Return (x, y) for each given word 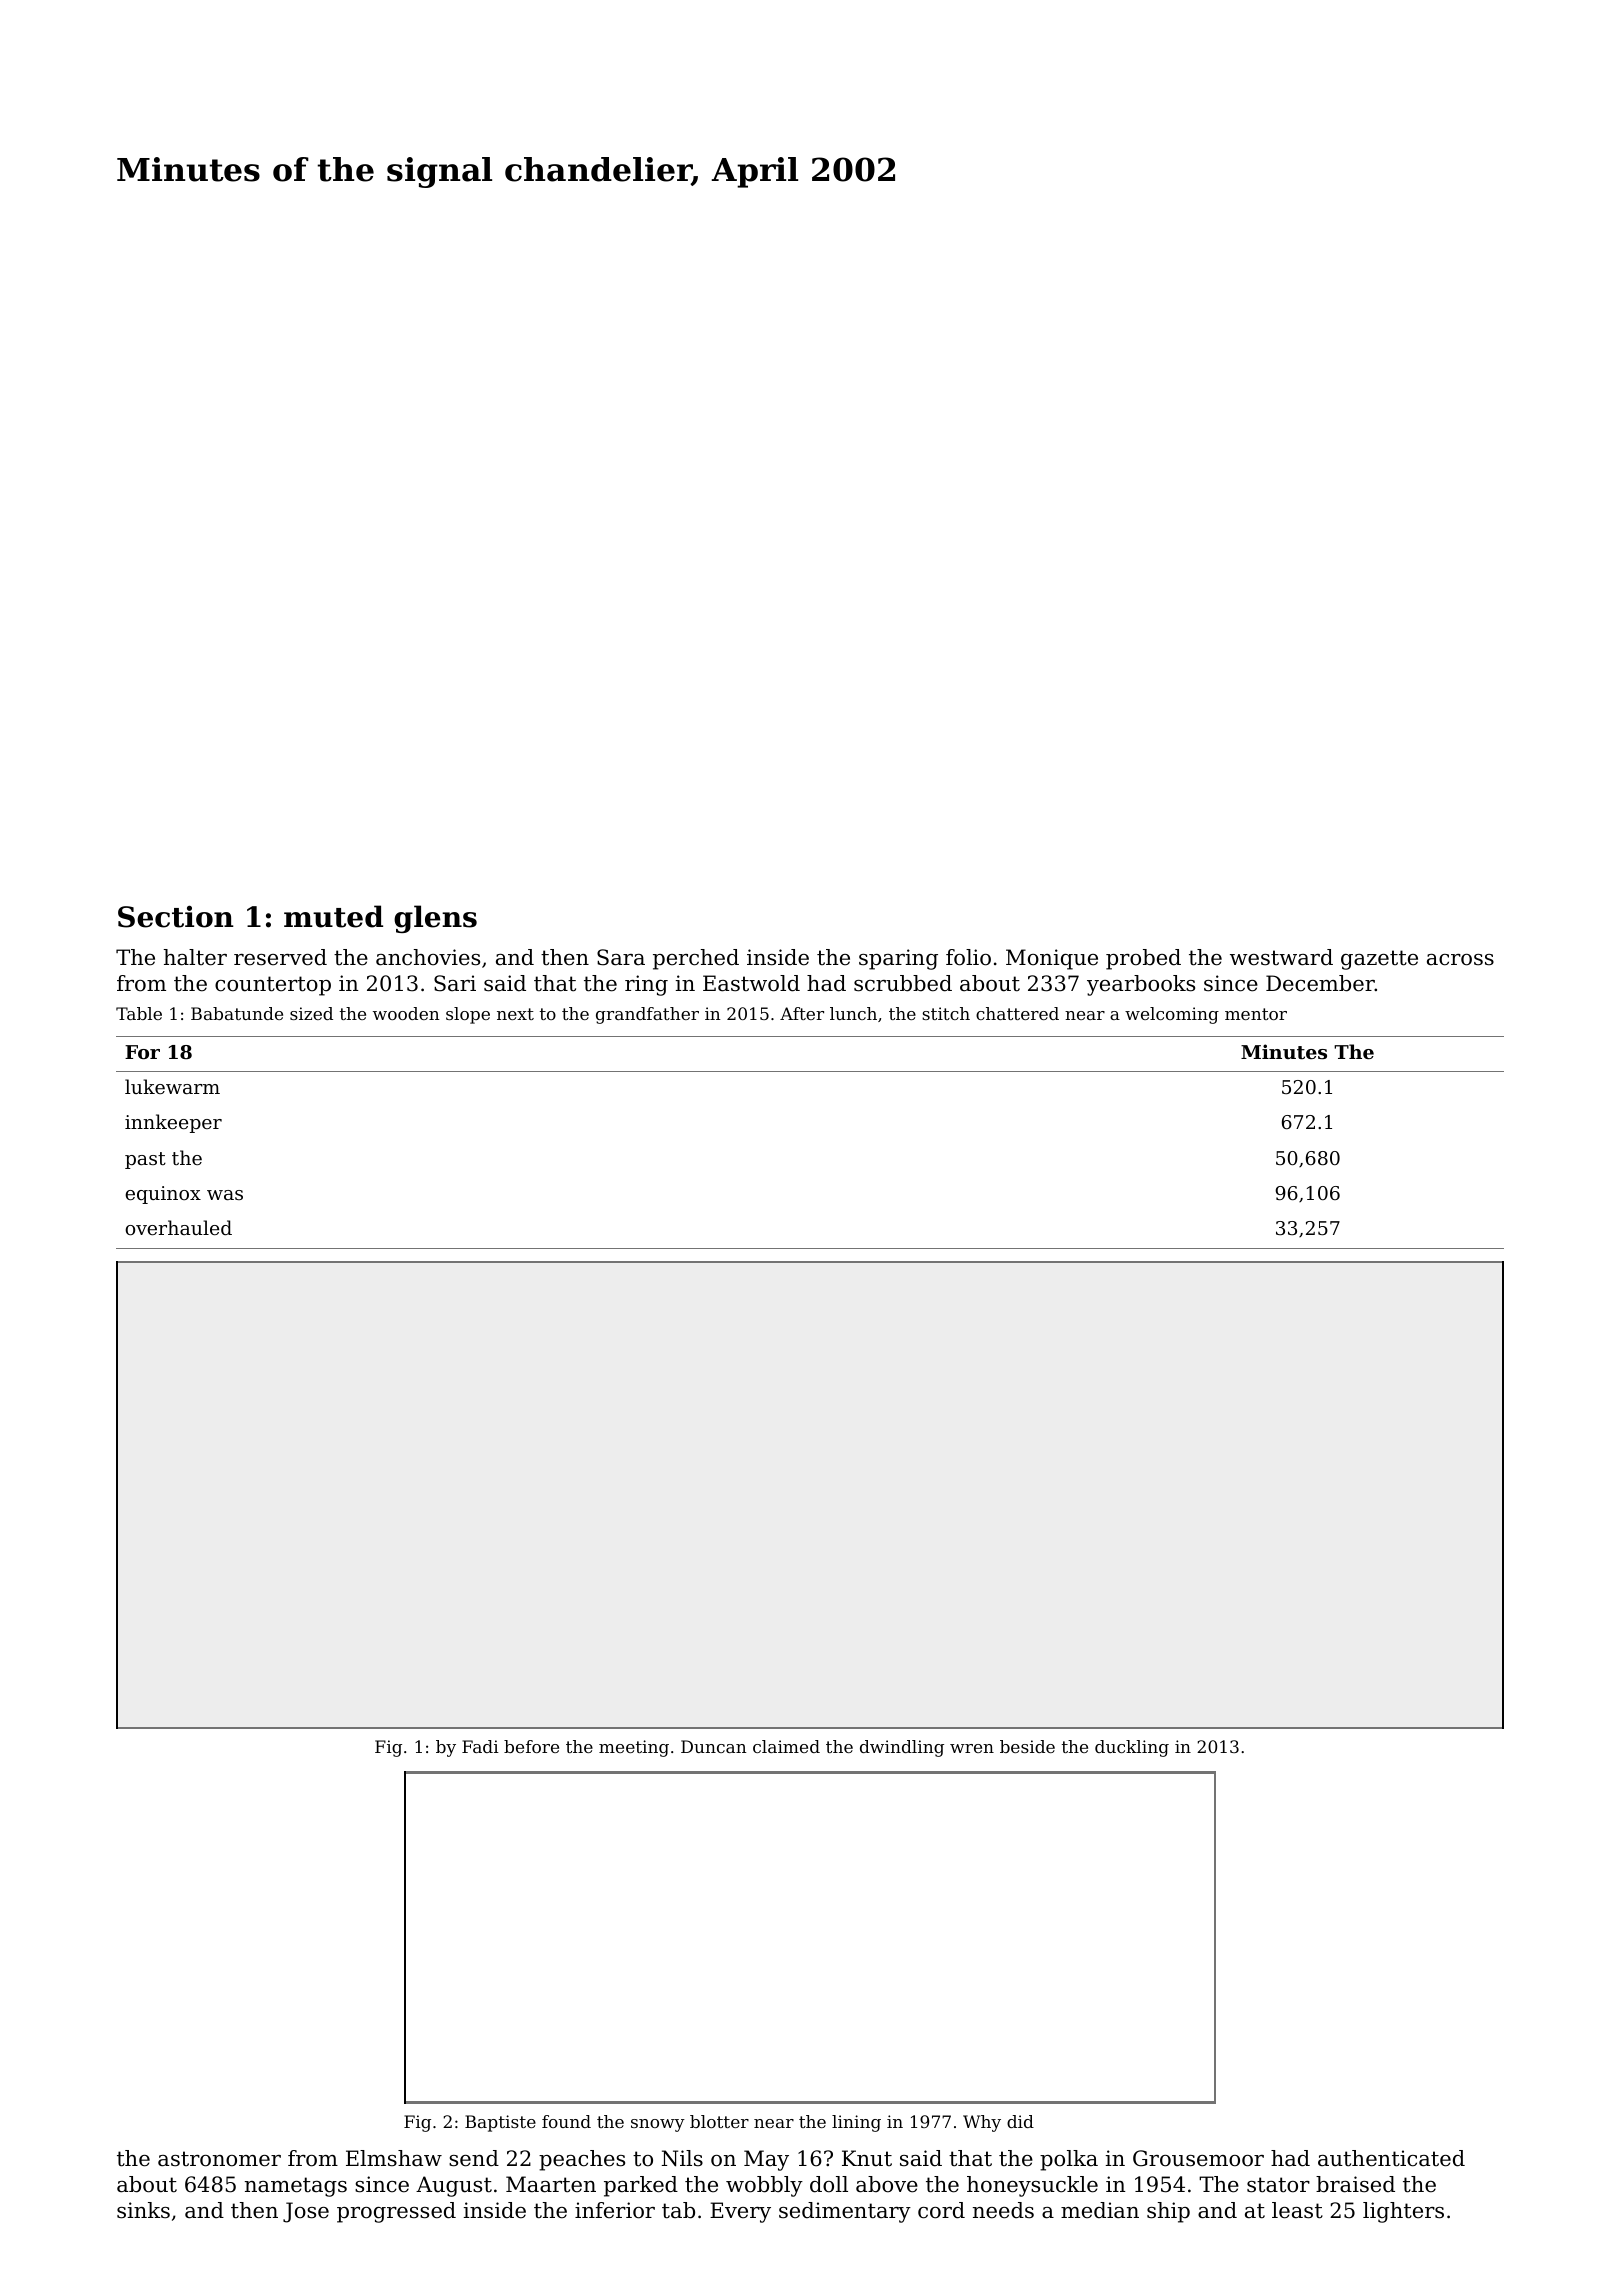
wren (972, 1748)
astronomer (219, 2159)
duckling (1132, 1748)
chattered (1017, 1013)
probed (1143, 959)
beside (1027, 1746)
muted (333, 916)
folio (968, 957)
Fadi (480, 1746)
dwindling (902, 1748)
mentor (1256, 1014)
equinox (163, 1195)
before (531, 1746)
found (566, 2121)
